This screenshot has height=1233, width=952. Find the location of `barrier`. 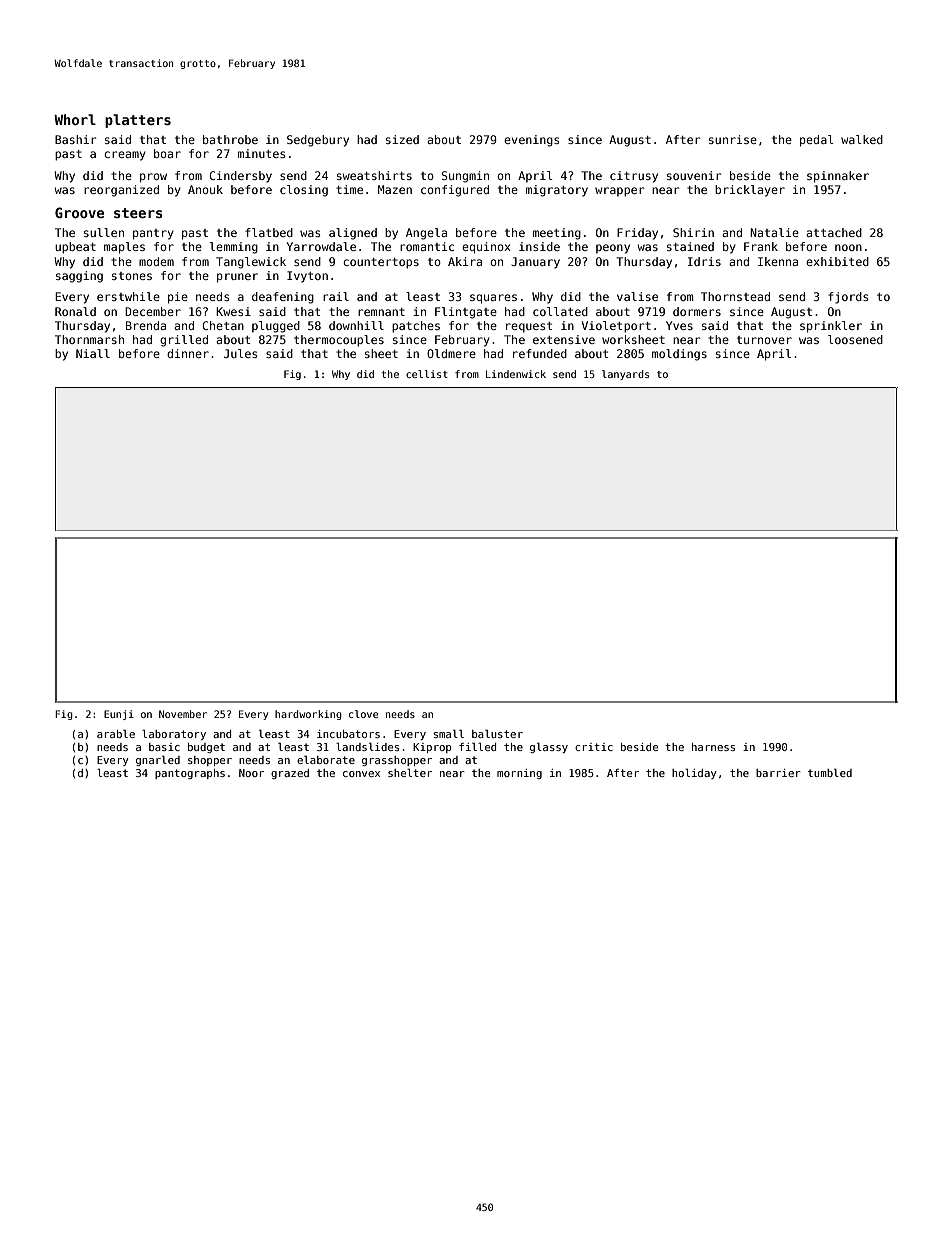

barrier is located at coordinates (778, 773).
